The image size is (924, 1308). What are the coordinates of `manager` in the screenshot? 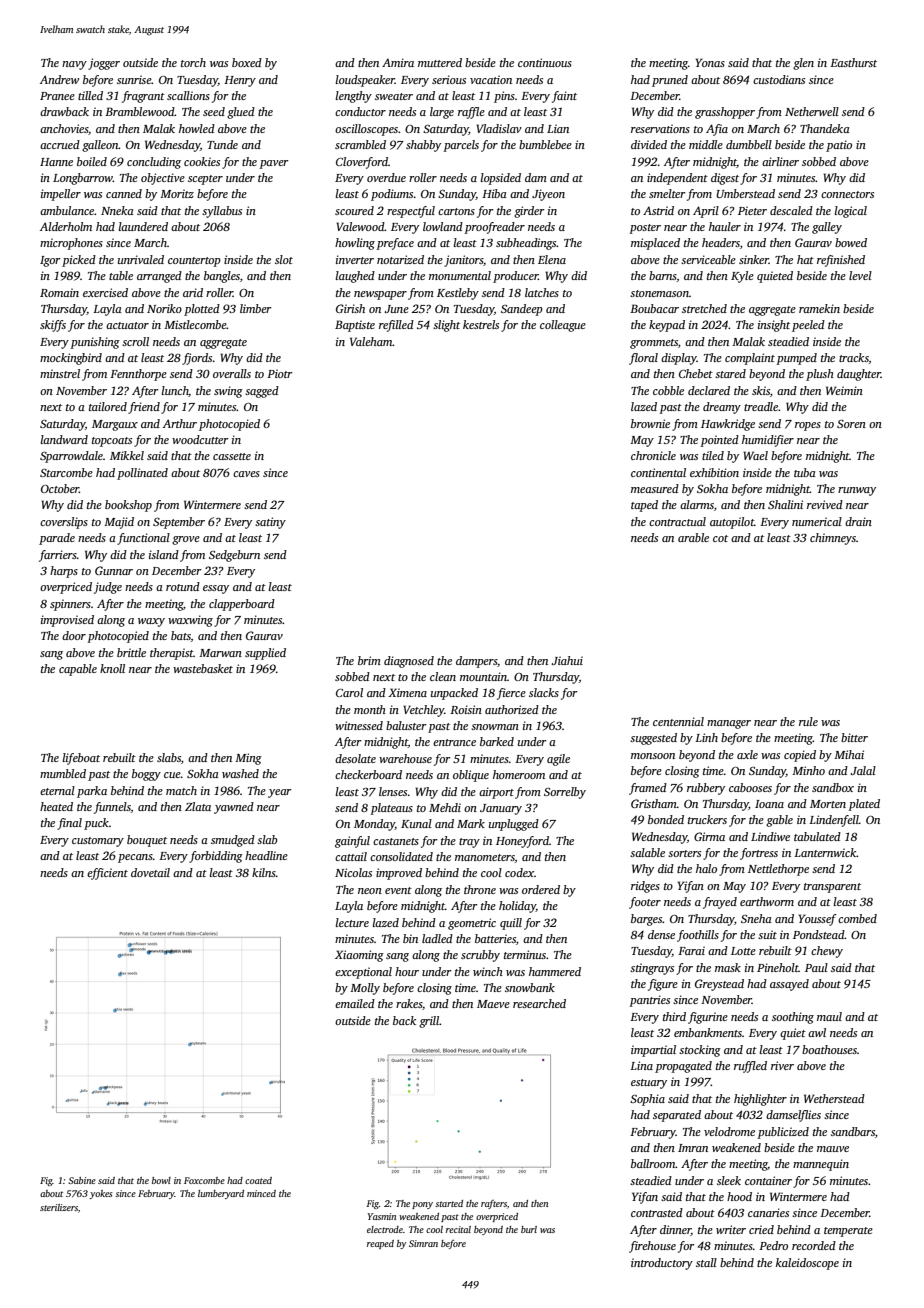 It's located at (729, 724).
